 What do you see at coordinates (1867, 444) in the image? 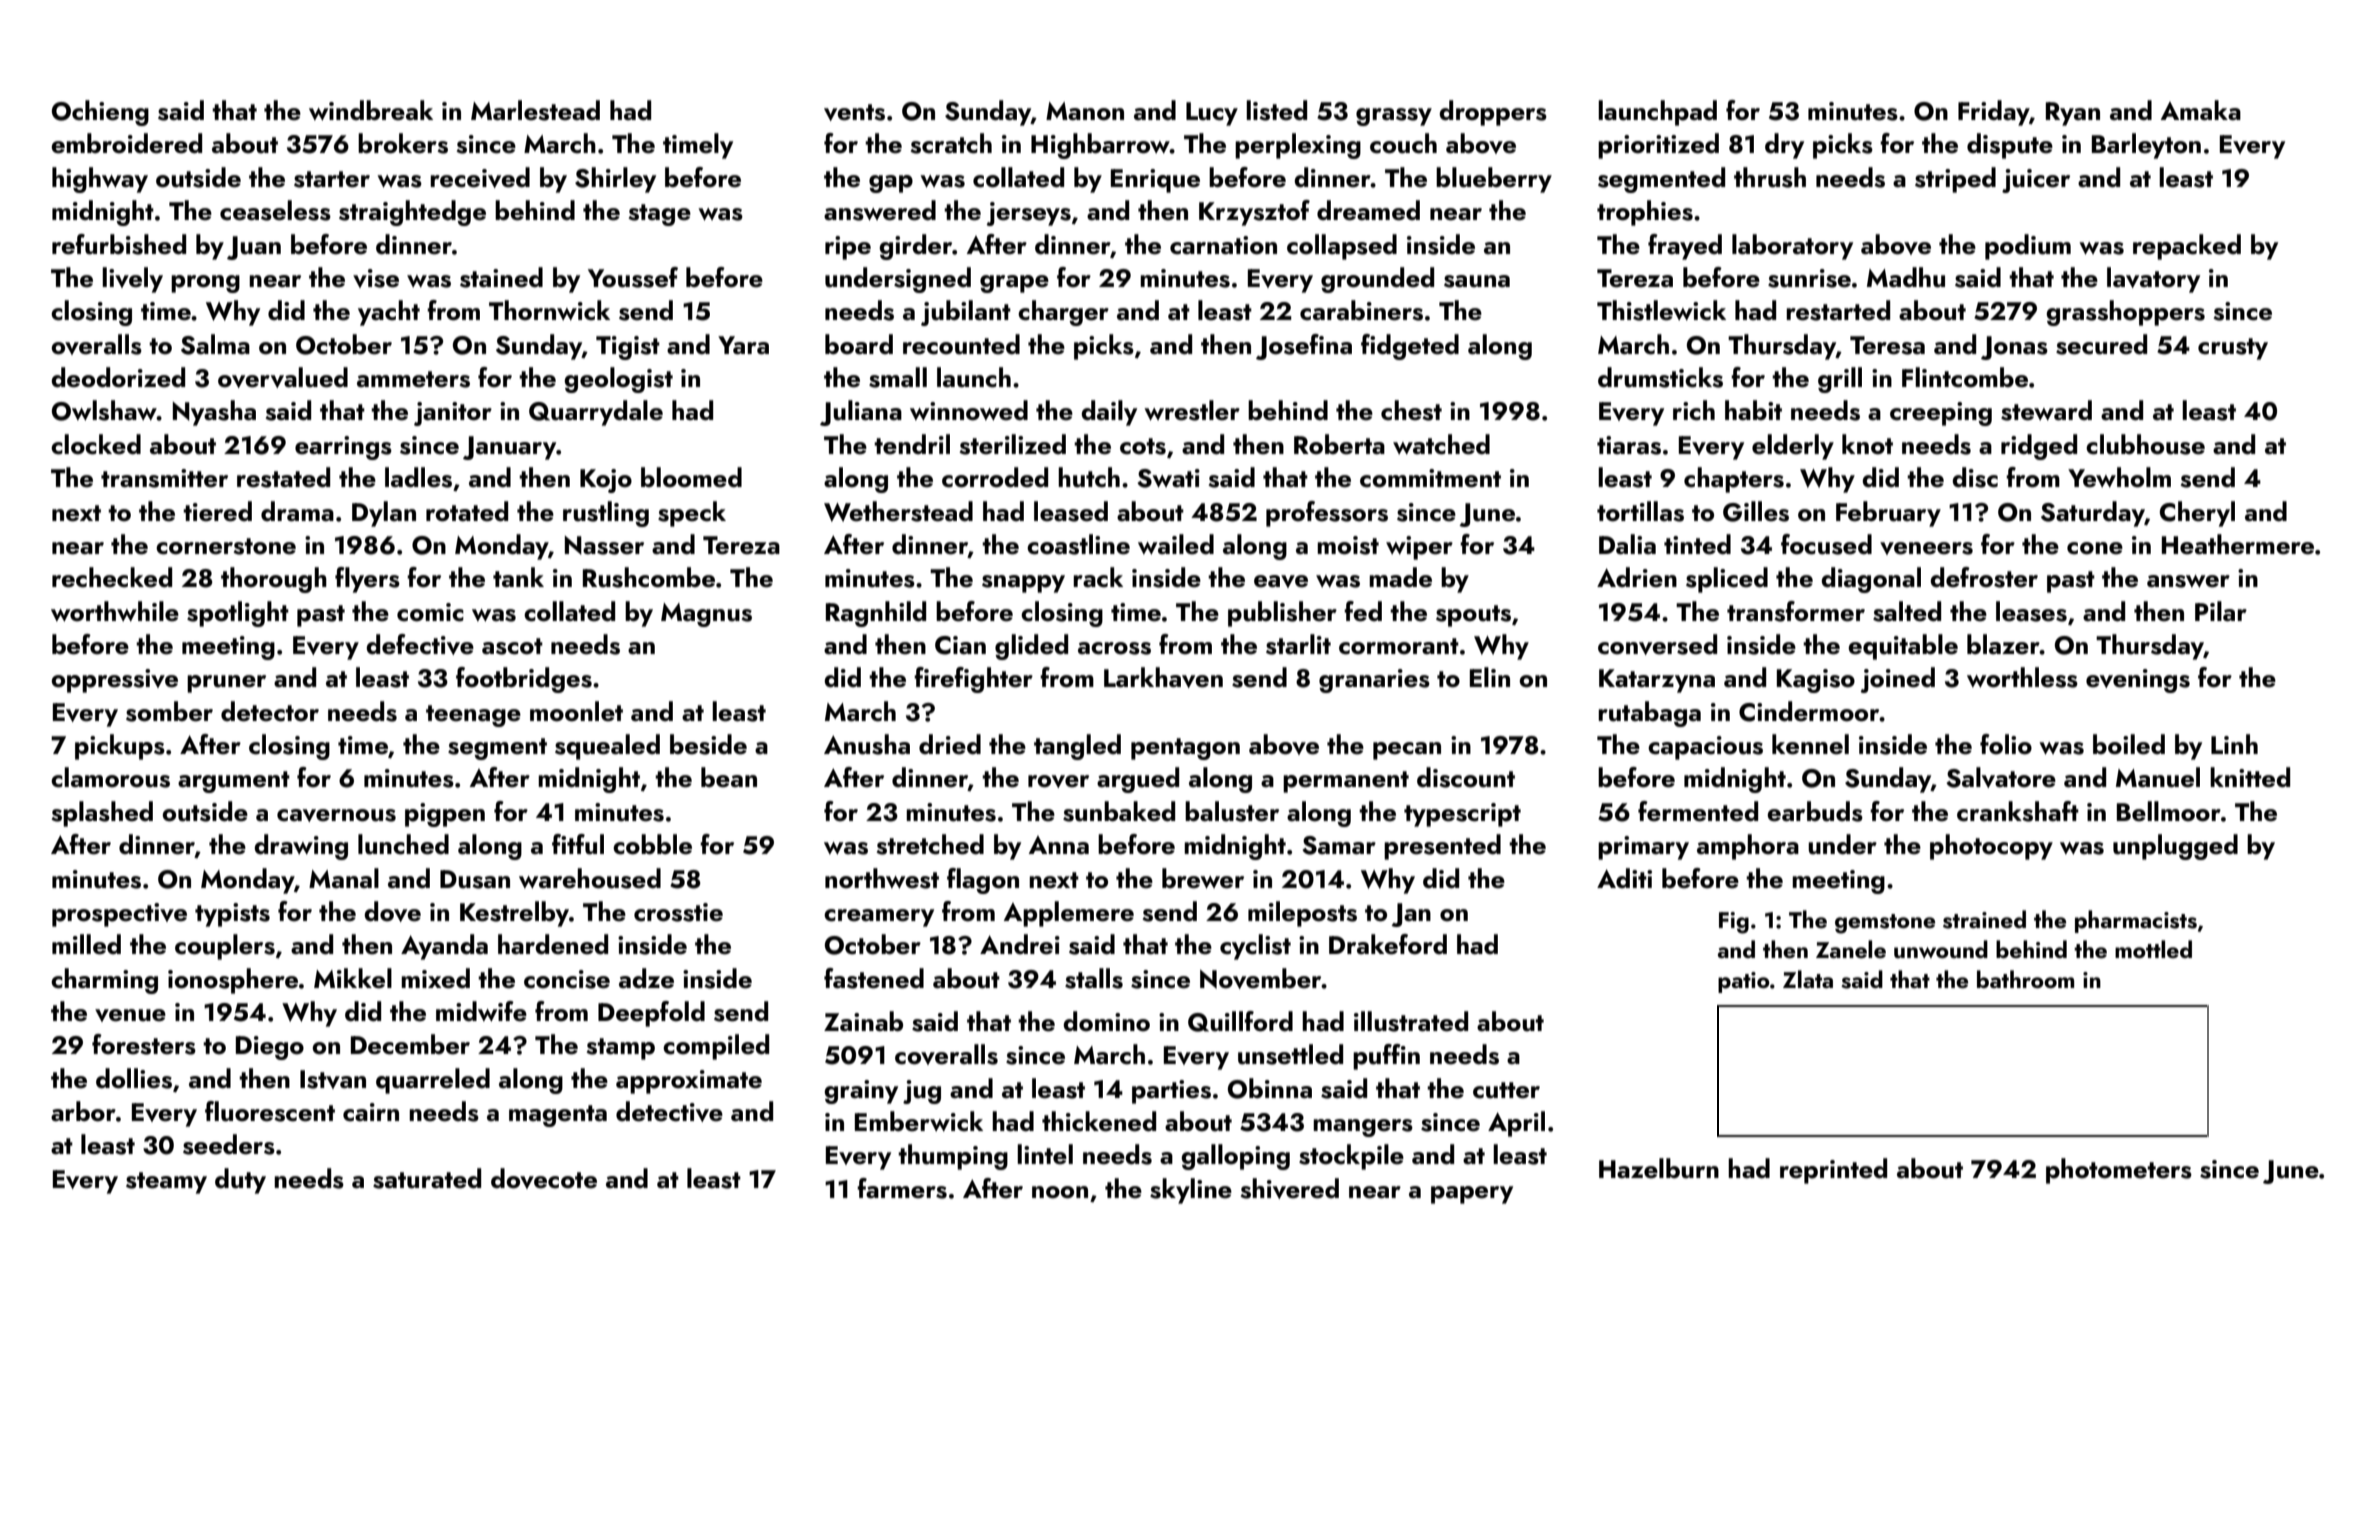
I see `knot` at bounding box center [1867, 444].
